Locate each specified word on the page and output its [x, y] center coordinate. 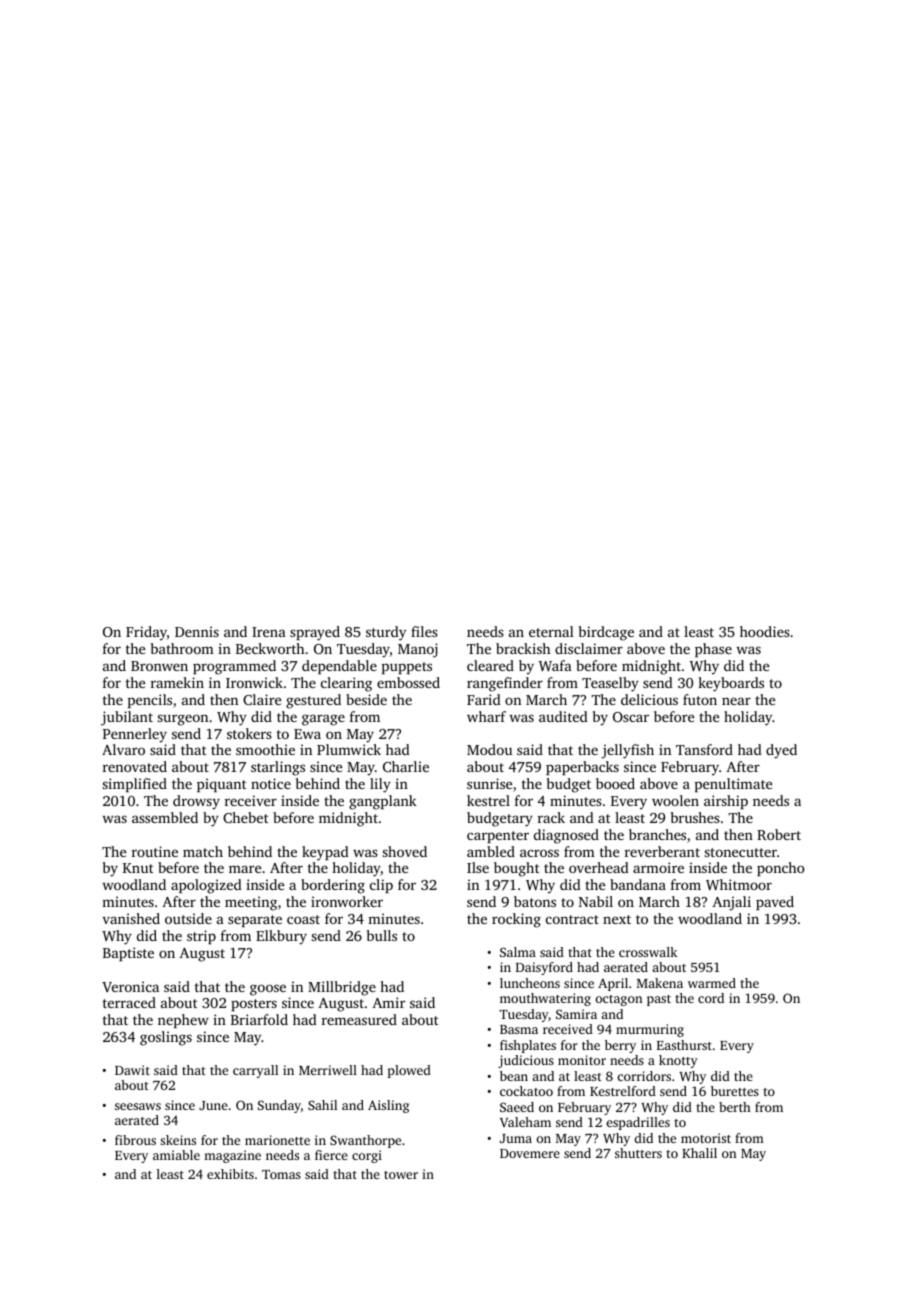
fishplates [528, 1046]
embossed [408, 682]
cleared [490, 665]
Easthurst [684, 1045]
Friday [146, 633]
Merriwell [328, 1070]
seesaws [138, 1106]
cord [711, 998]
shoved [405, 851]
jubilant [127, 718]
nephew [183, 1021]
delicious [649, 699]
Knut [138, 868]
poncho [781, 869]
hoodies [765, 631]
